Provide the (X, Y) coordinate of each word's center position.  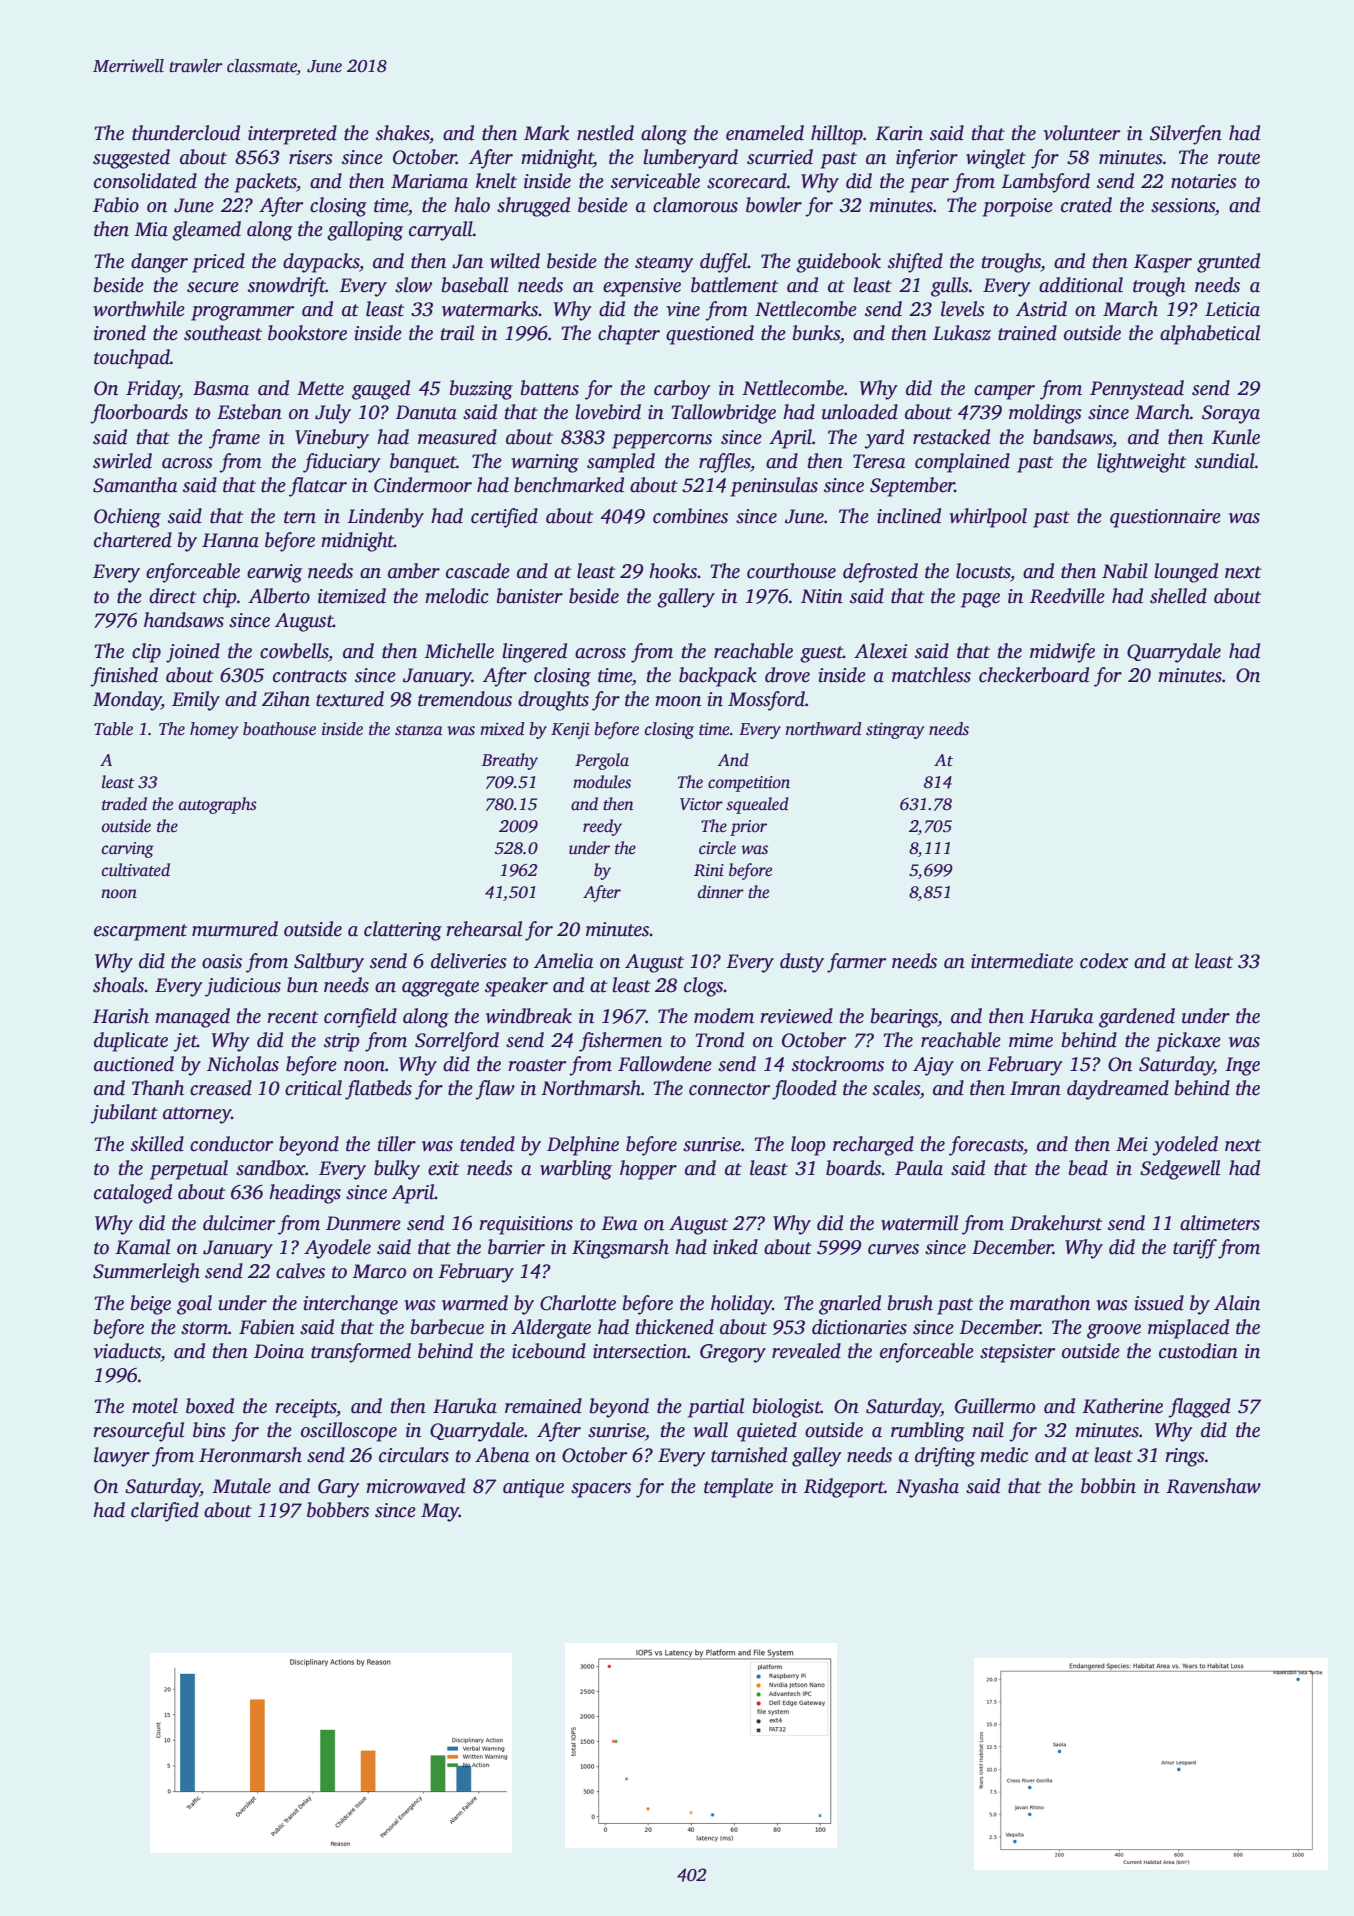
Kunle (1236, 437)
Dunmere (363, 1223)
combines (690, 516)
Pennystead (1137, 390)
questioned (710, 335)
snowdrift (287, 287)
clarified (165, 1512)
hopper (648, 1170)
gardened (1137, 1018)
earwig (274, 573)
